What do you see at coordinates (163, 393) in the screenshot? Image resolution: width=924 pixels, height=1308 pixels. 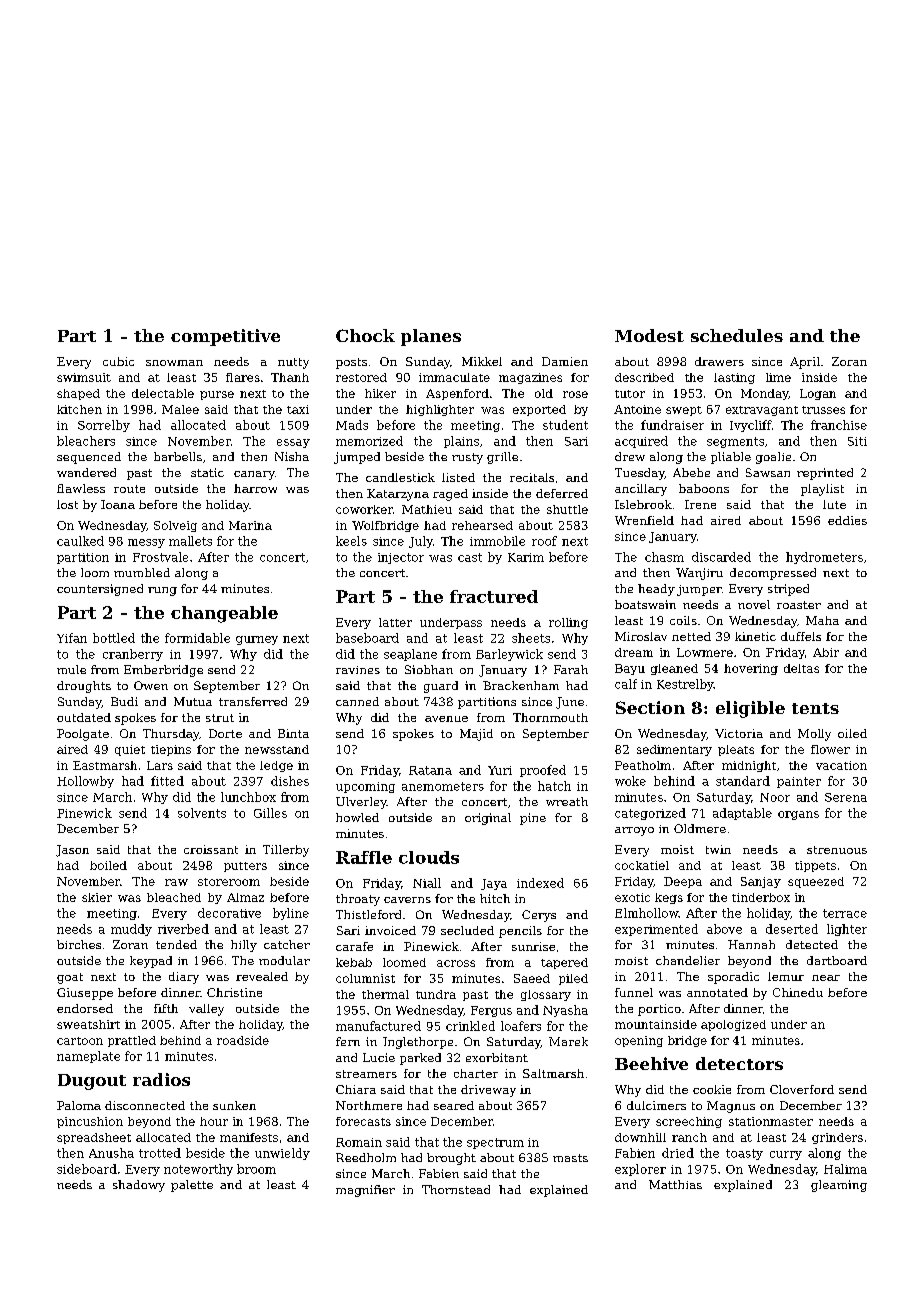 I see `delectable` at bounding box center [163, 393].
